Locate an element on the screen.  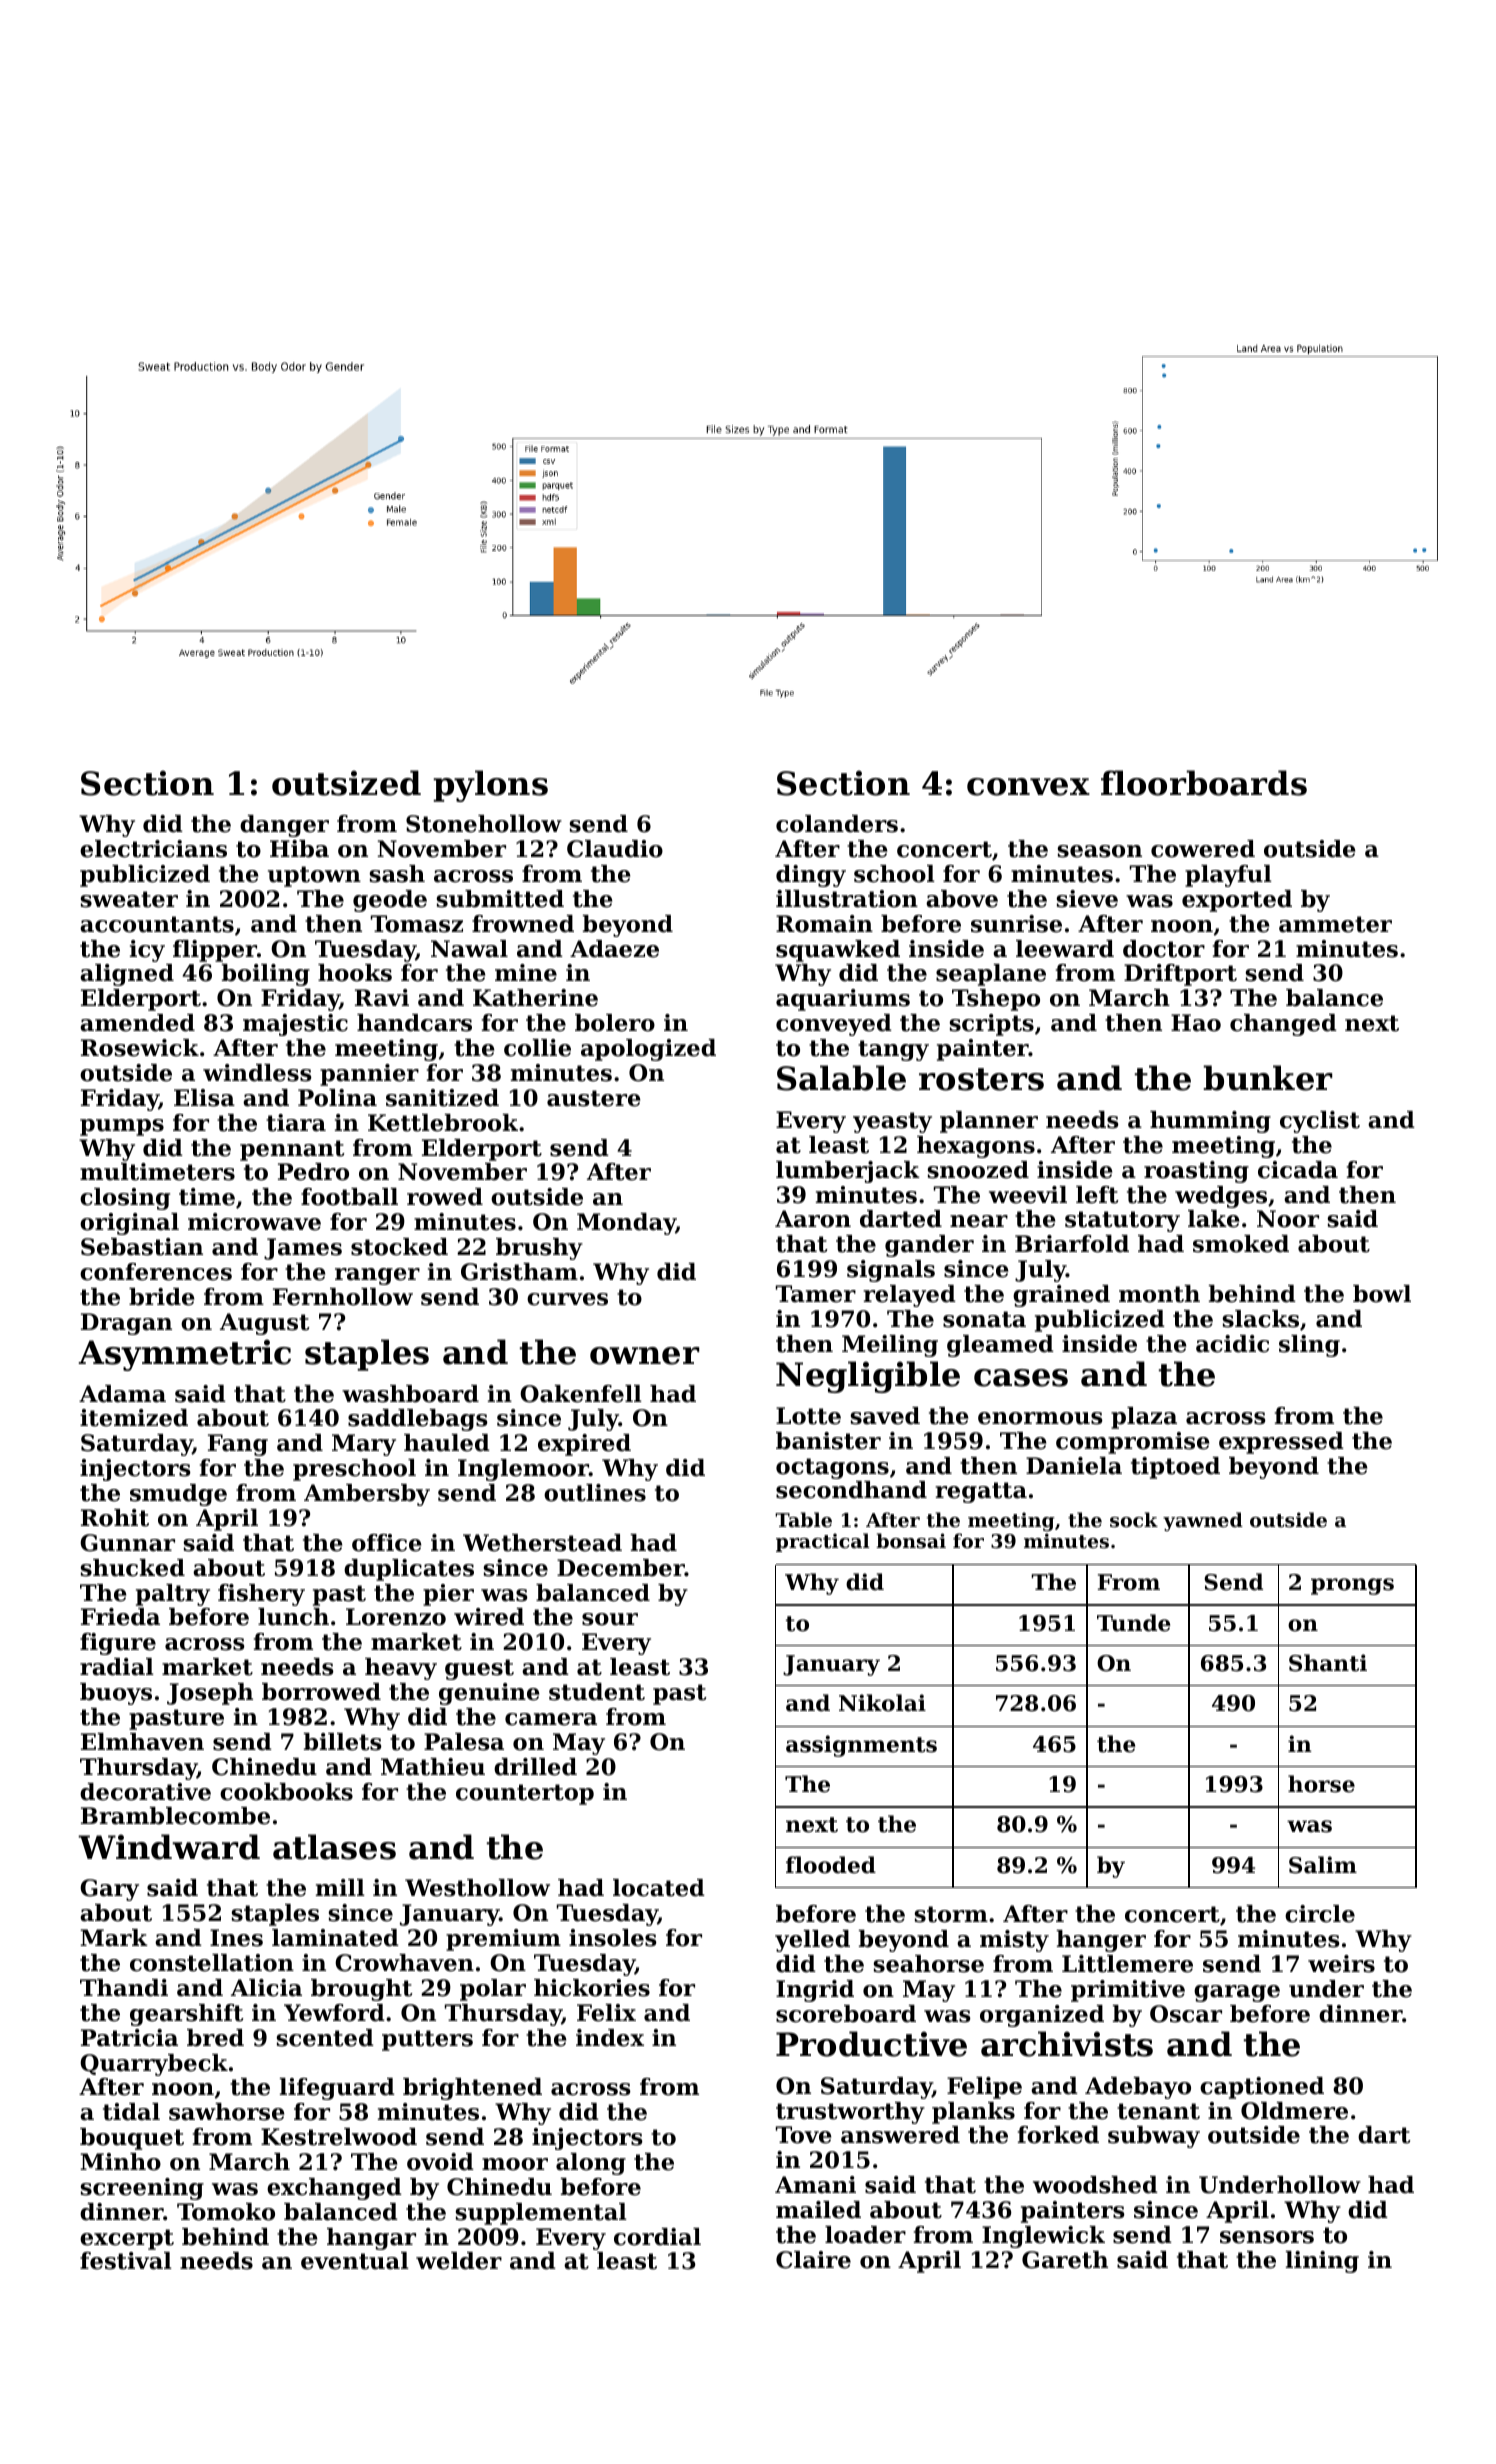
itemized is located at coordinates (134, 1418).
